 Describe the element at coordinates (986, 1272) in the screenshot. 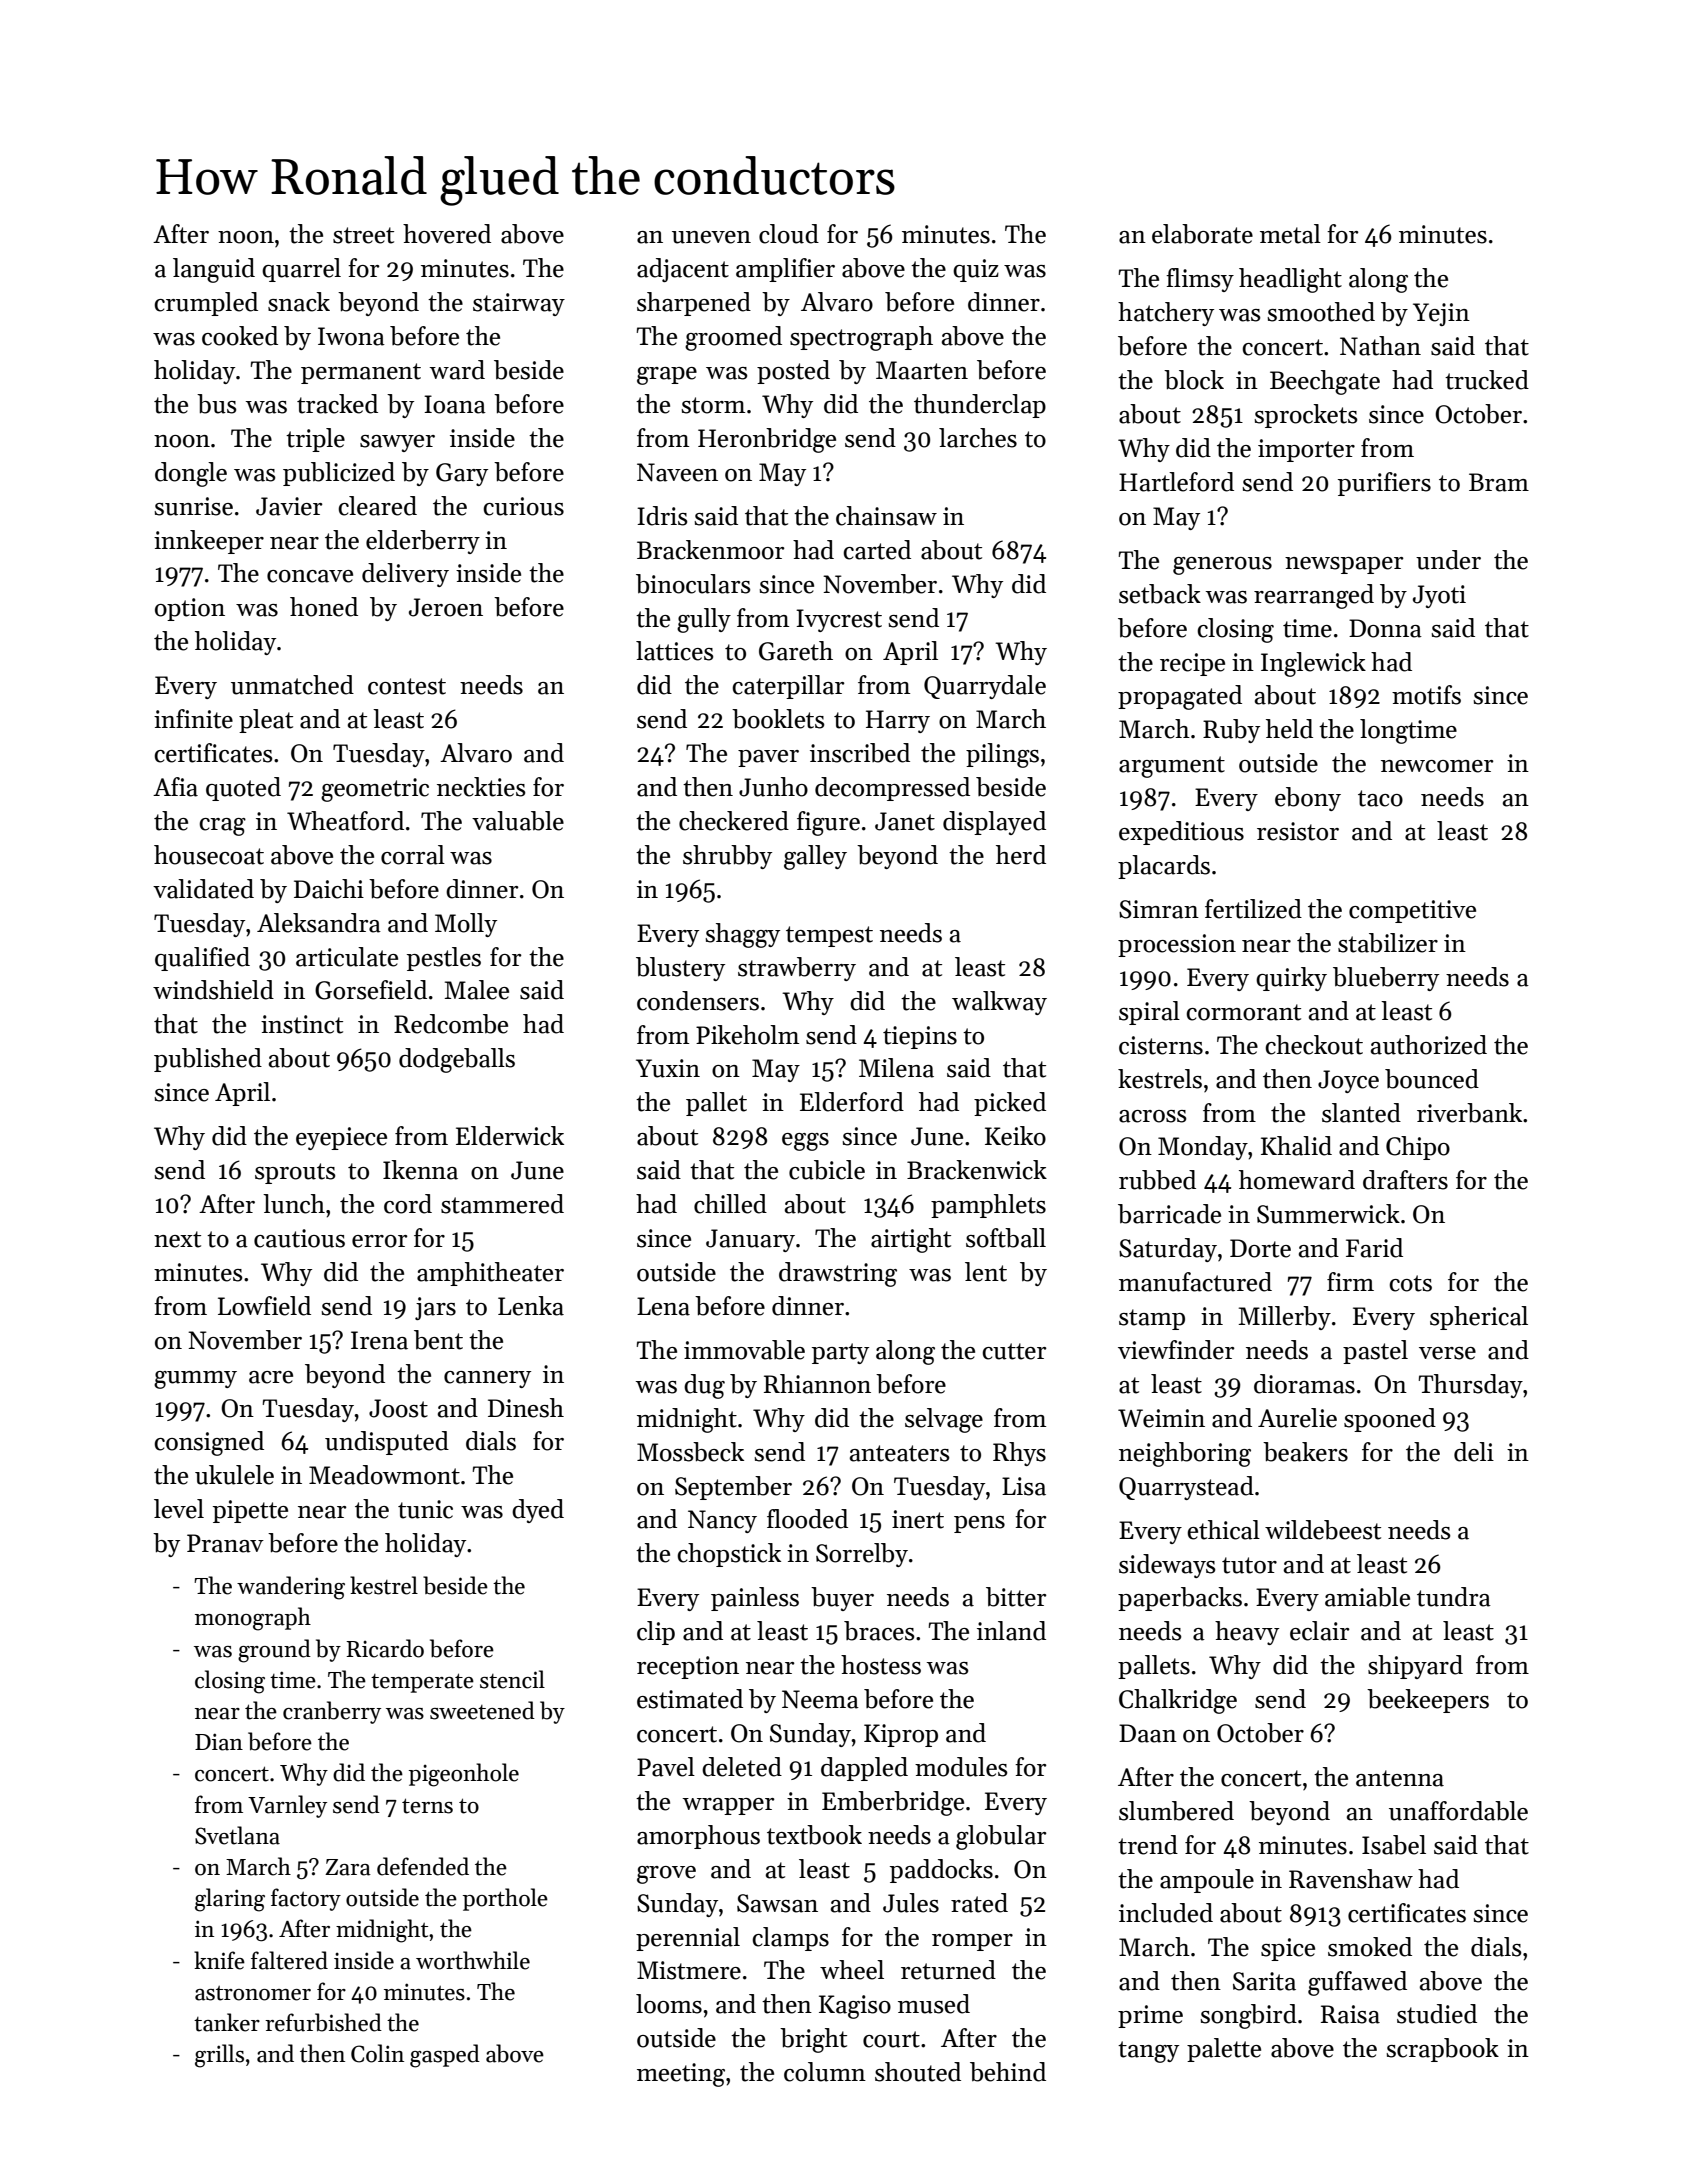

I see `lent` at that location.
